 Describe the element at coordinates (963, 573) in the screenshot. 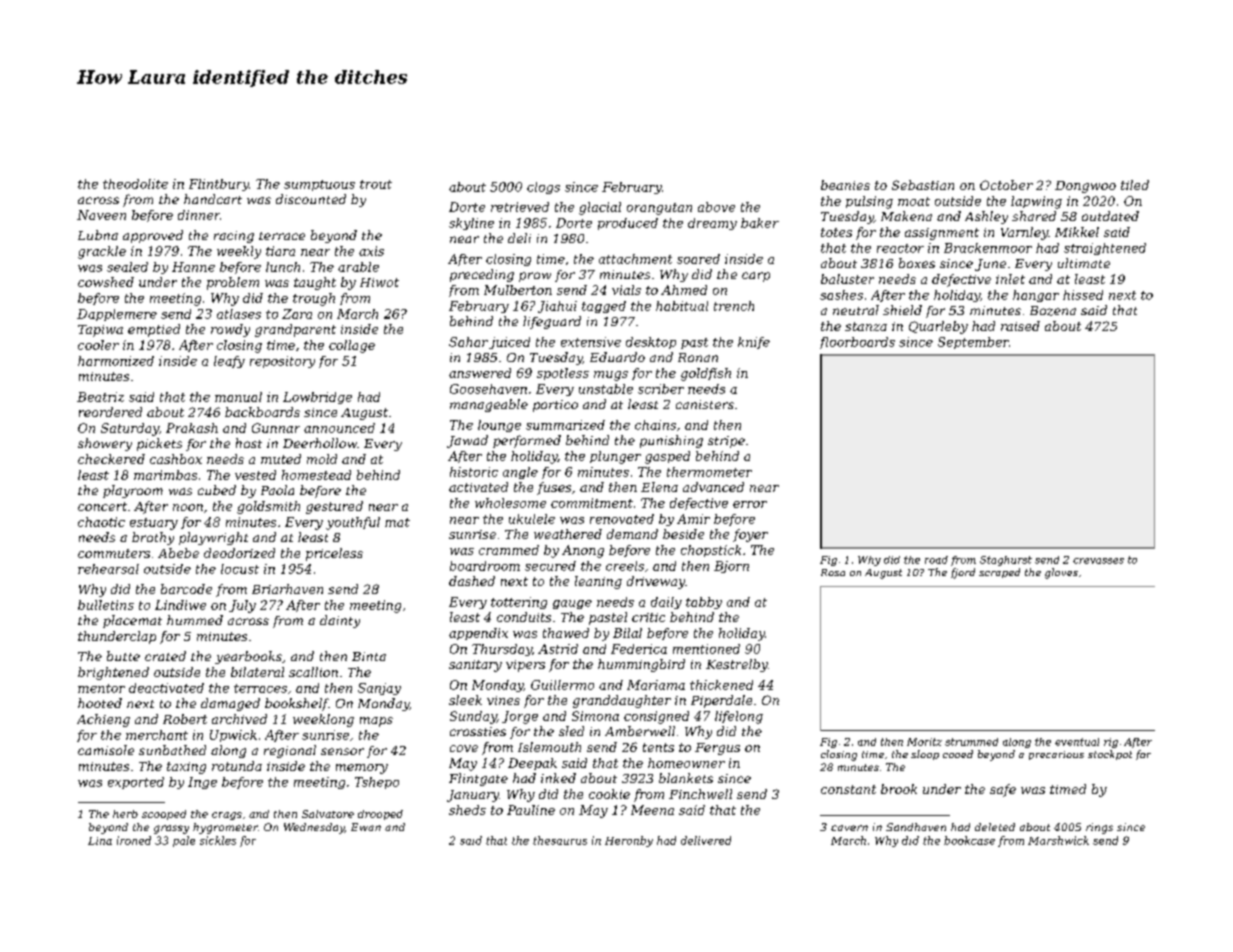

I see `fjord` at that location.
